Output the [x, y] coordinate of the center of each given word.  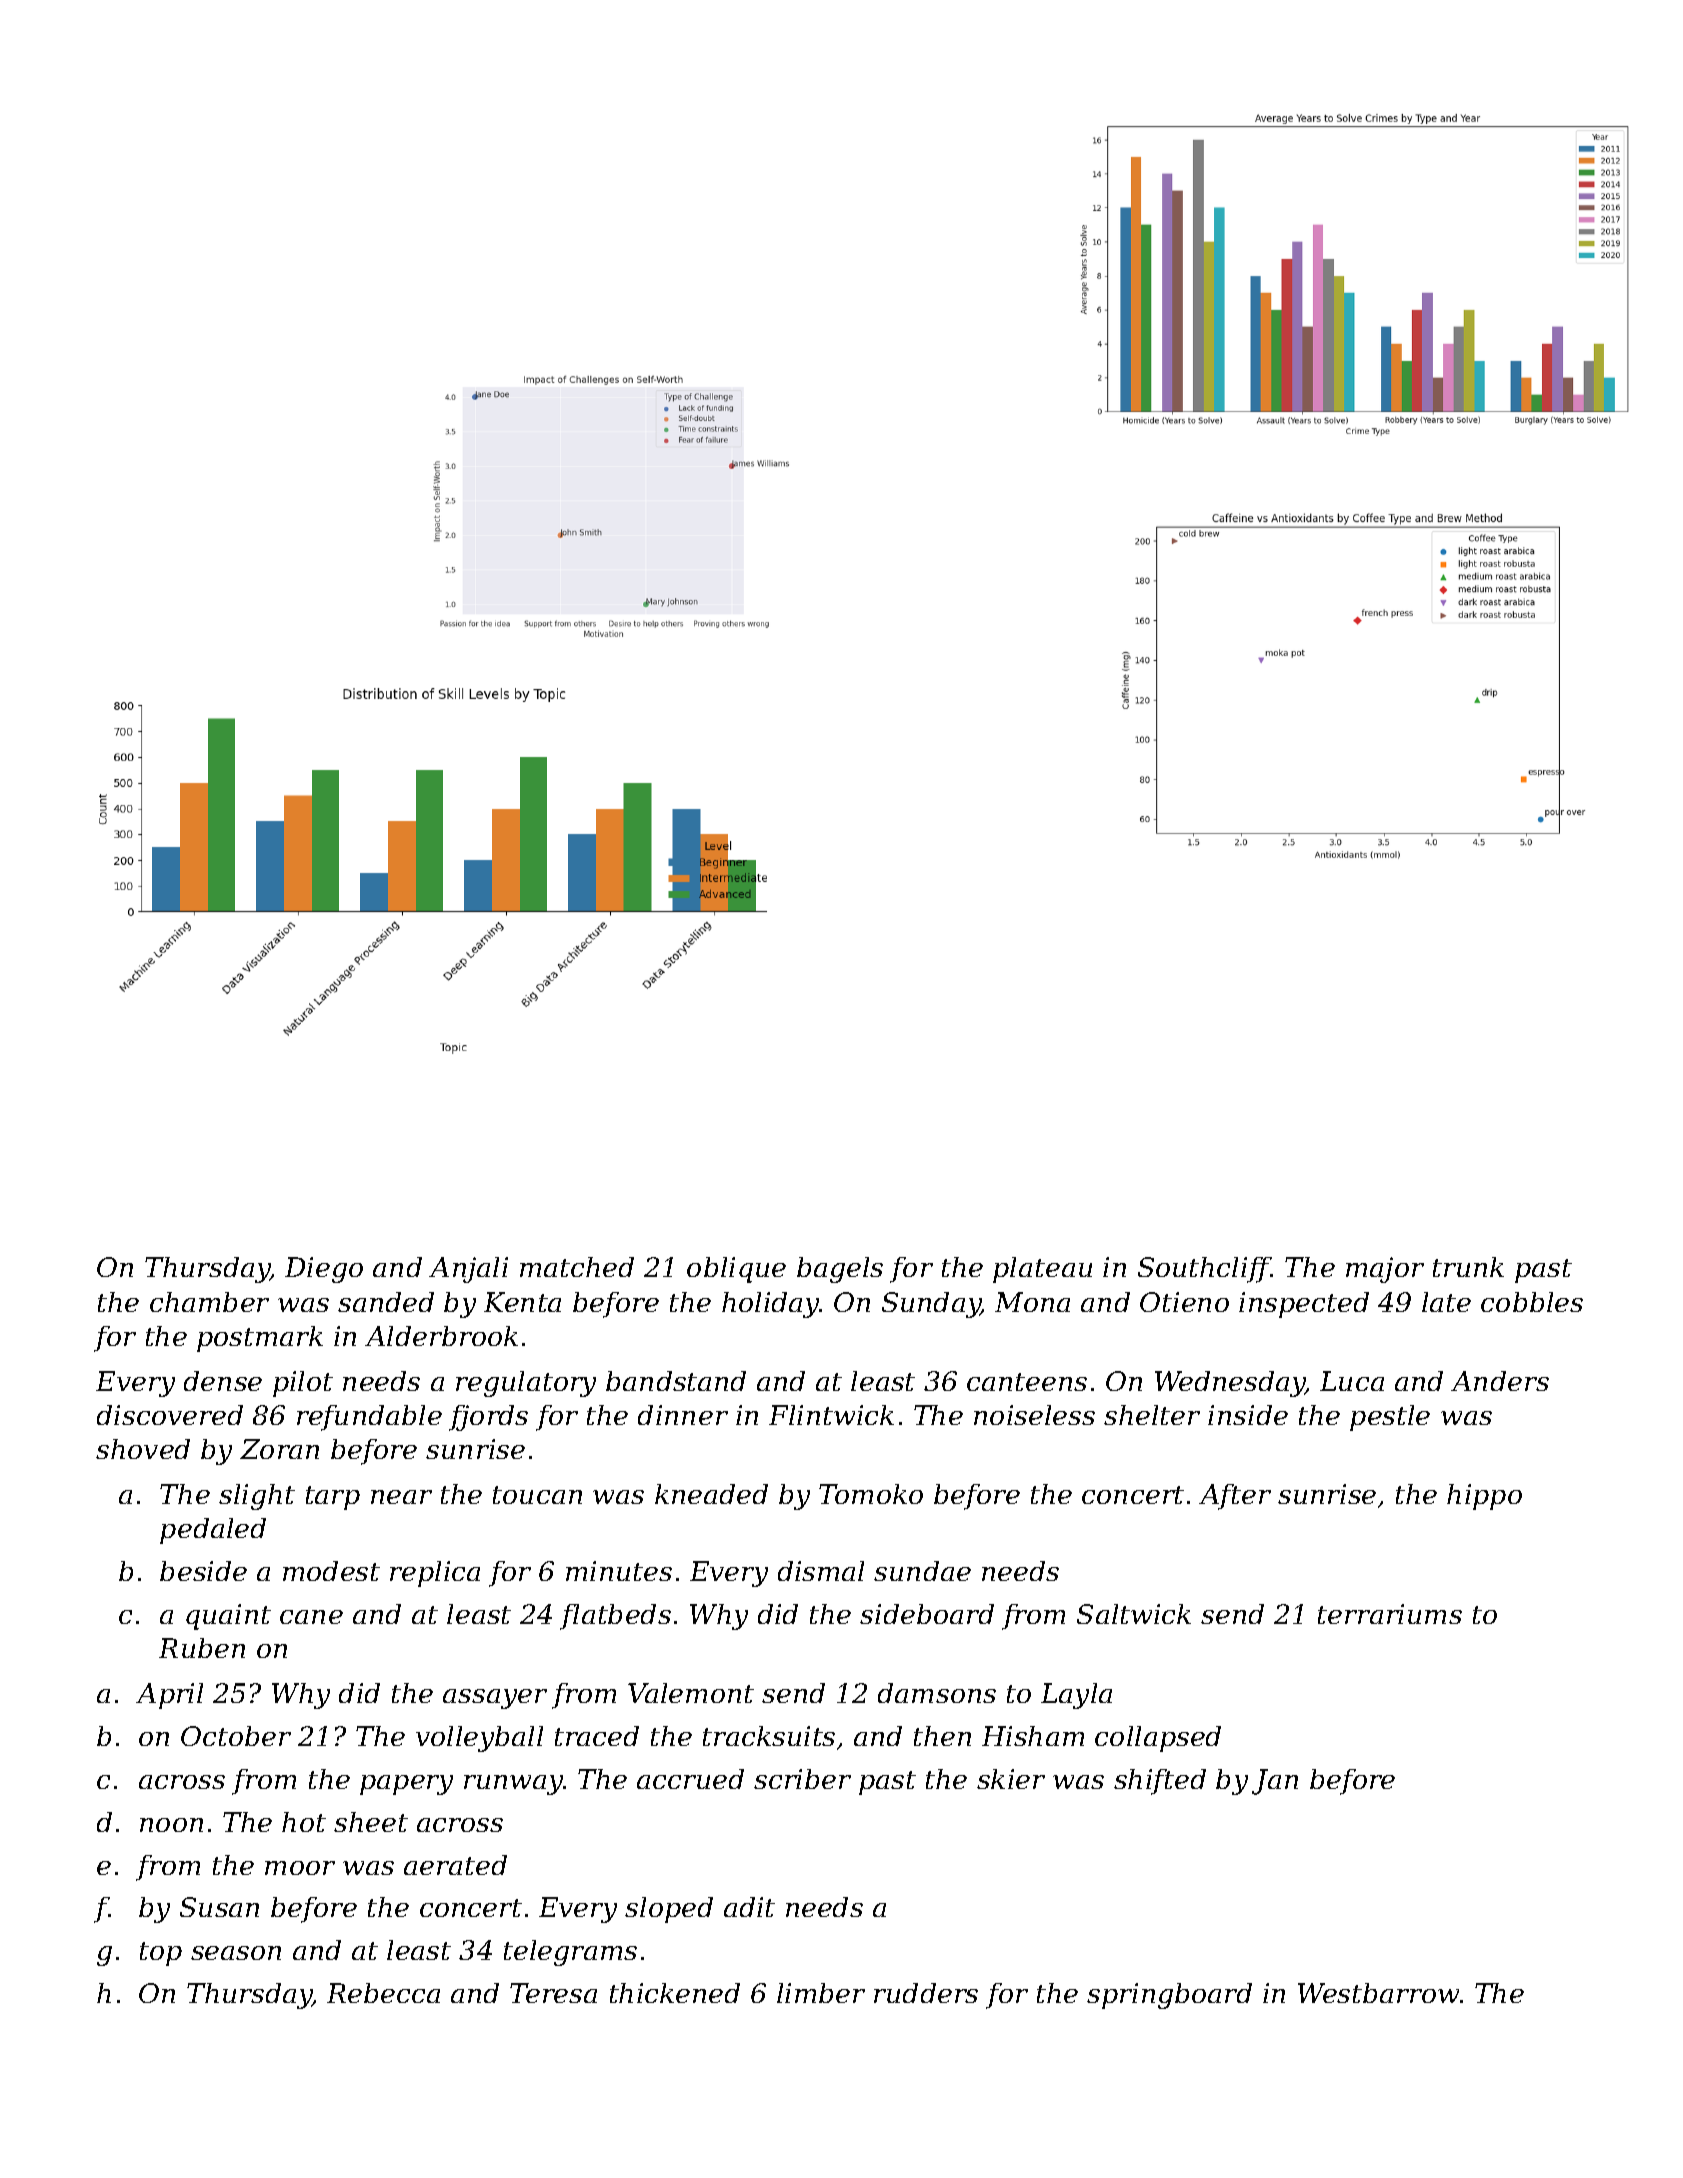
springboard [1169, 1996]
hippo [1484, 1497]
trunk [1468, 1267]
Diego [324, 1270]
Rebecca [383, 1993]
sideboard [927, 1614]
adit [749, 1907]
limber [821, 1993]
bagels [840, 1270]
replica [435, 1574]
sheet [371, 1822]
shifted [1160, 1782]
